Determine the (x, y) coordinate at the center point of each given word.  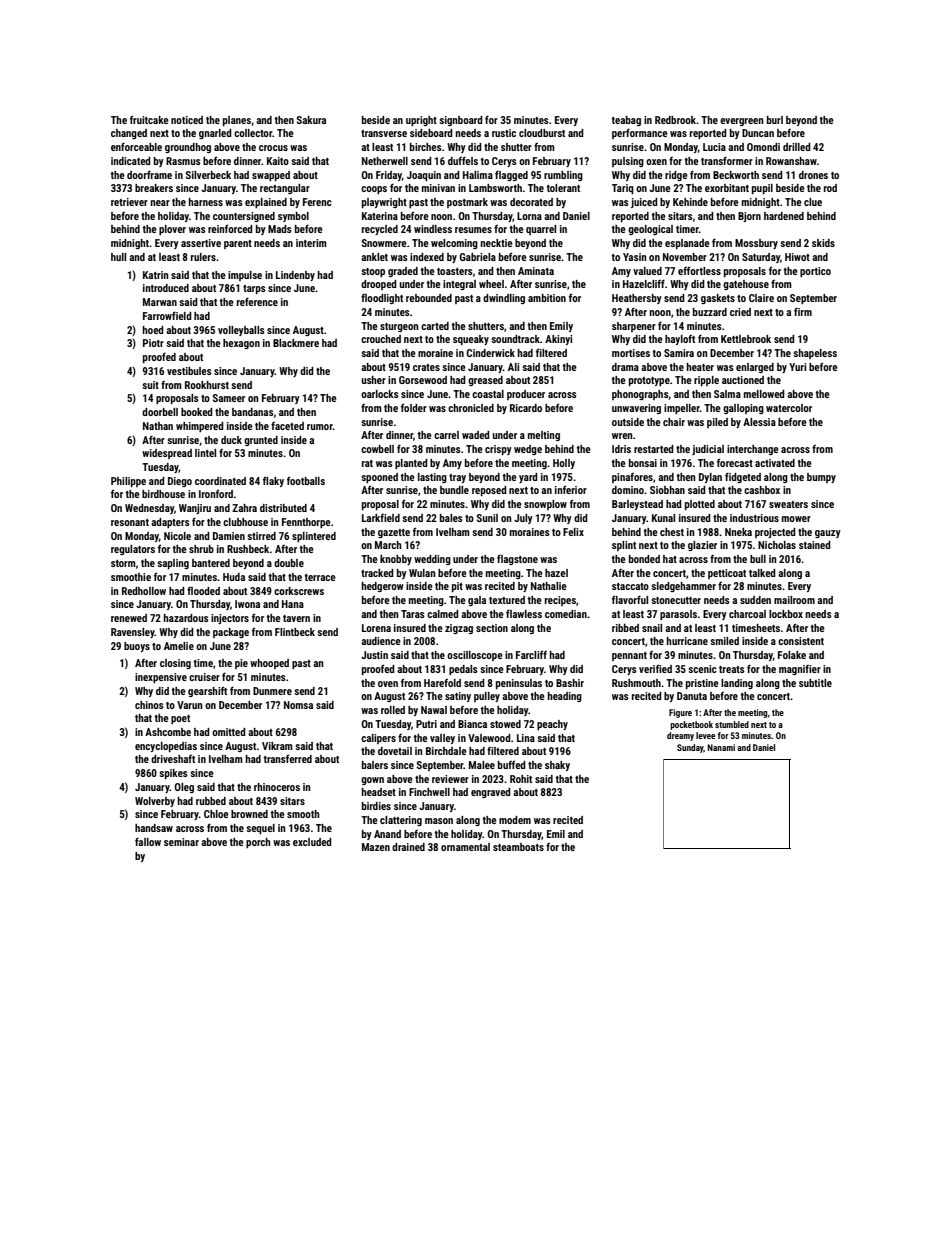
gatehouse (746, 285)
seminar (181, 842)
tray (457, 478)
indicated (131, 161)
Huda (234, 577)
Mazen (376, 847)
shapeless (815, 354)
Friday (389, 176)
